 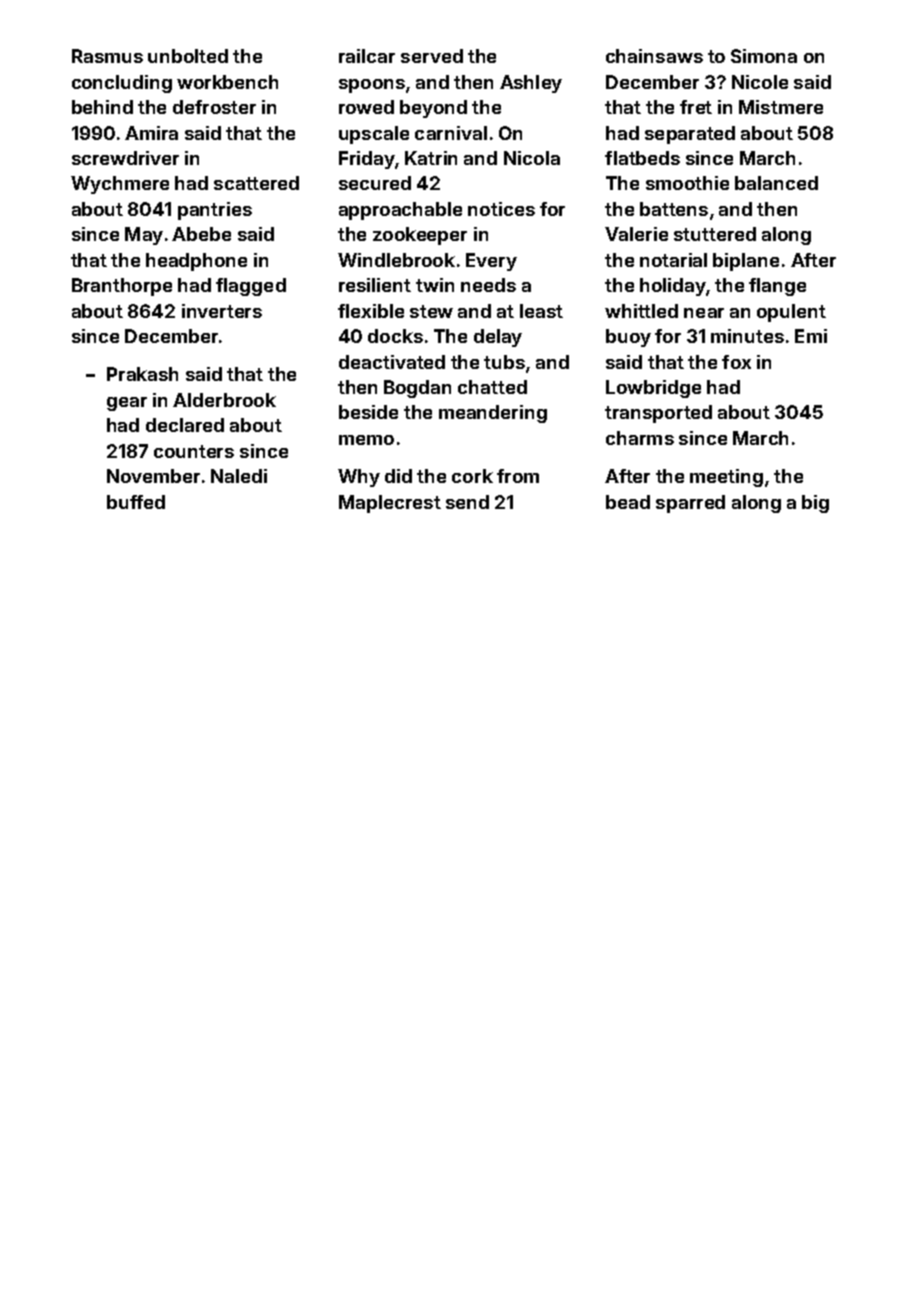 I want to click on biplane, so click(x=746, y=262).
